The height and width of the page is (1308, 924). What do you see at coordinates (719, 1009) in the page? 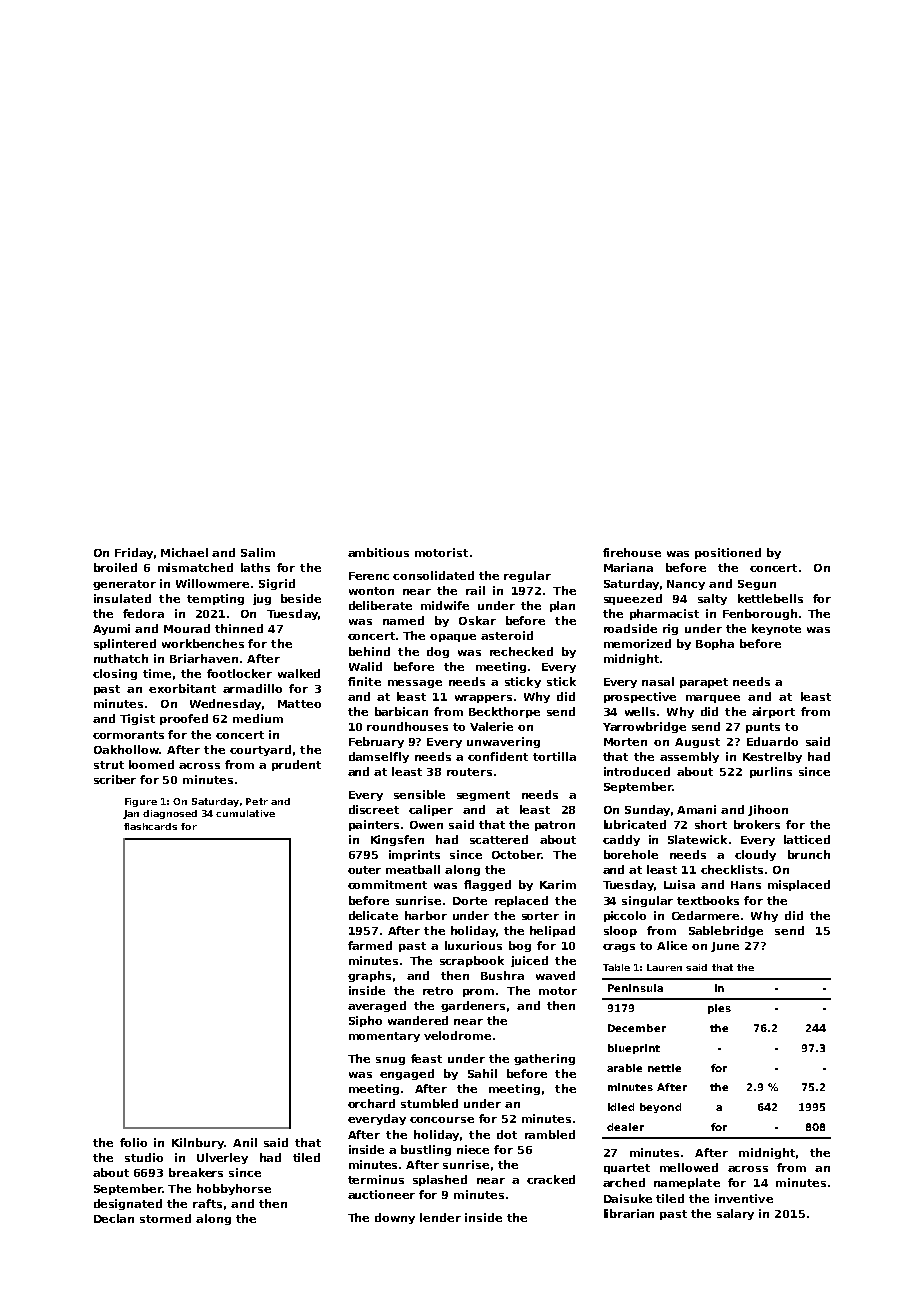
I see `pies` at bounding box center [719, 1009].
